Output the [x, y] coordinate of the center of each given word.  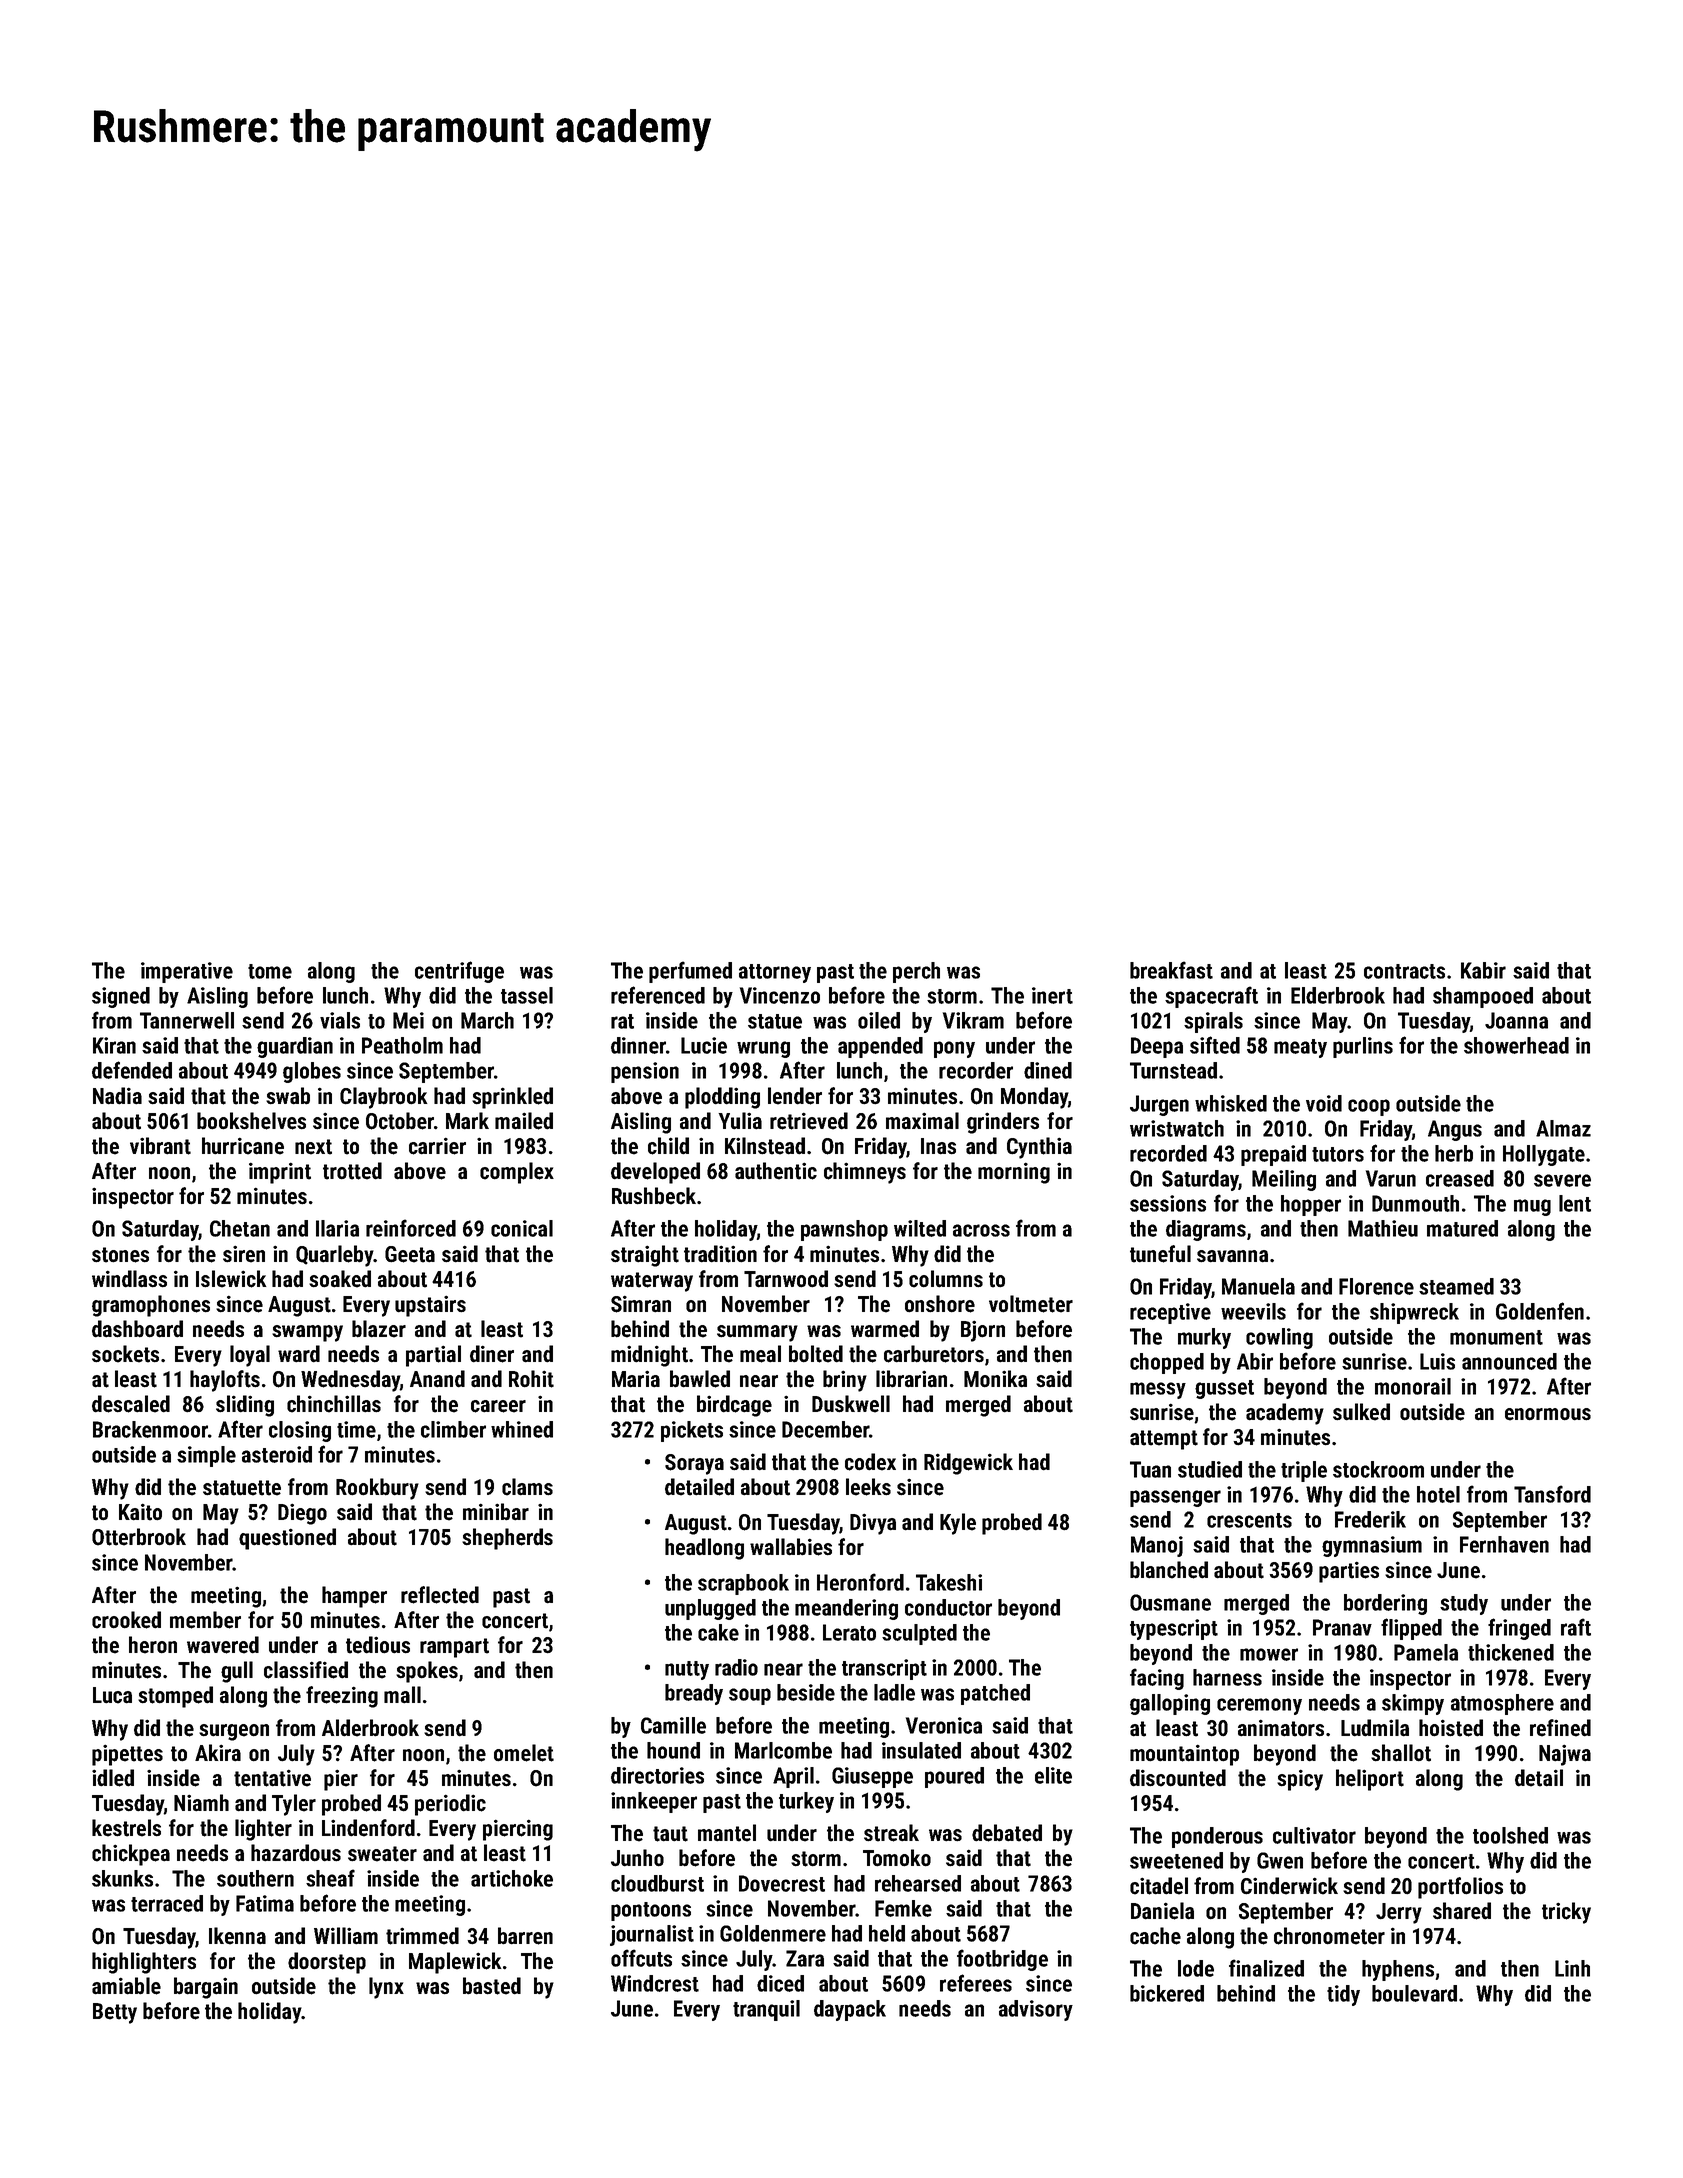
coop [1369, 1107]
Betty [115, 2013]
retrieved [809, 1121]
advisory [1036, 2010]
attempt [1164, 1440]
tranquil [766, 2010]
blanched [1169, 1570]
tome [270, 971]
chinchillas [334, 1404]
